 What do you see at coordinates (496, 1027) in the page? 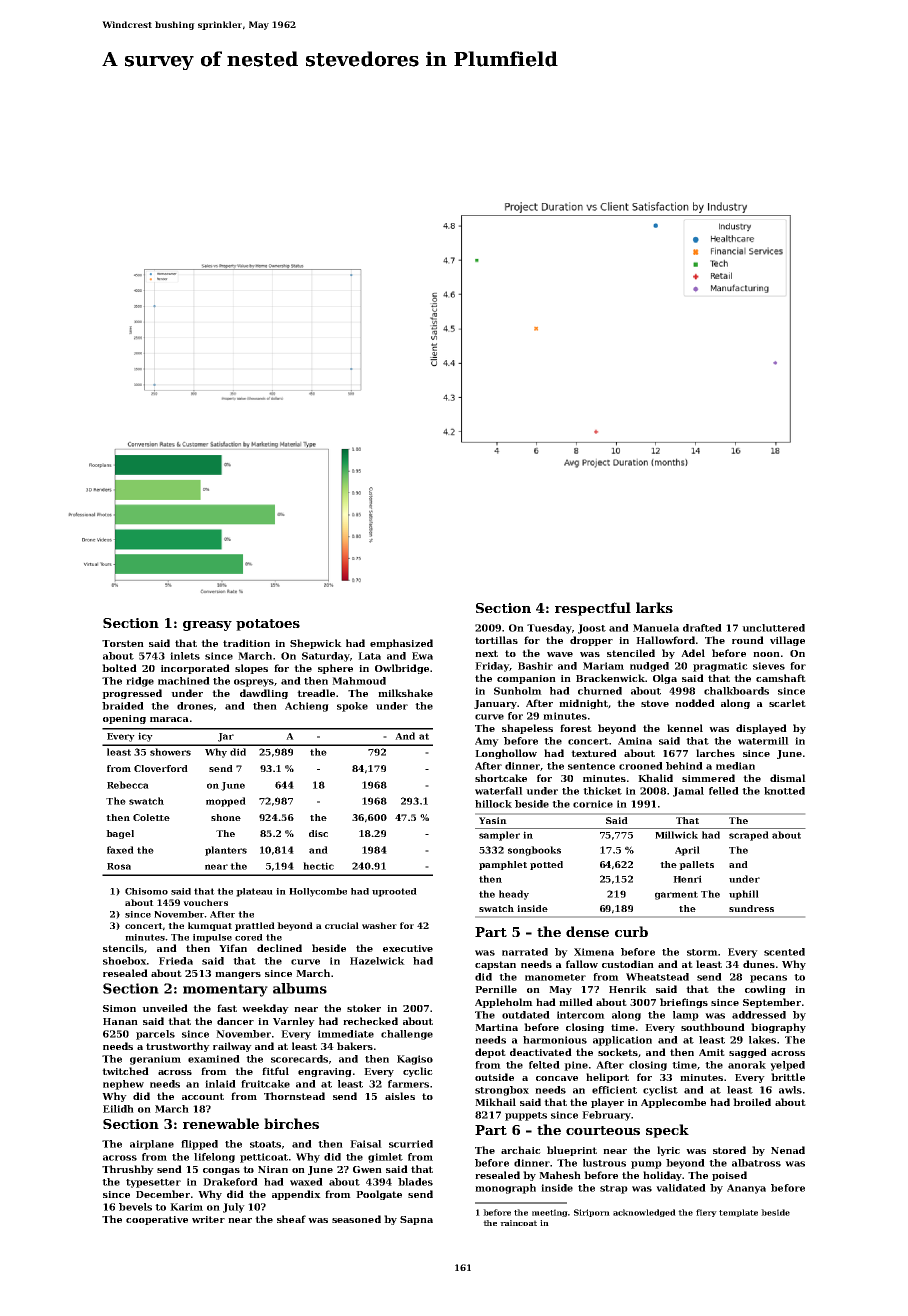
I see `Martina` at bounding box center [496, 1027].
